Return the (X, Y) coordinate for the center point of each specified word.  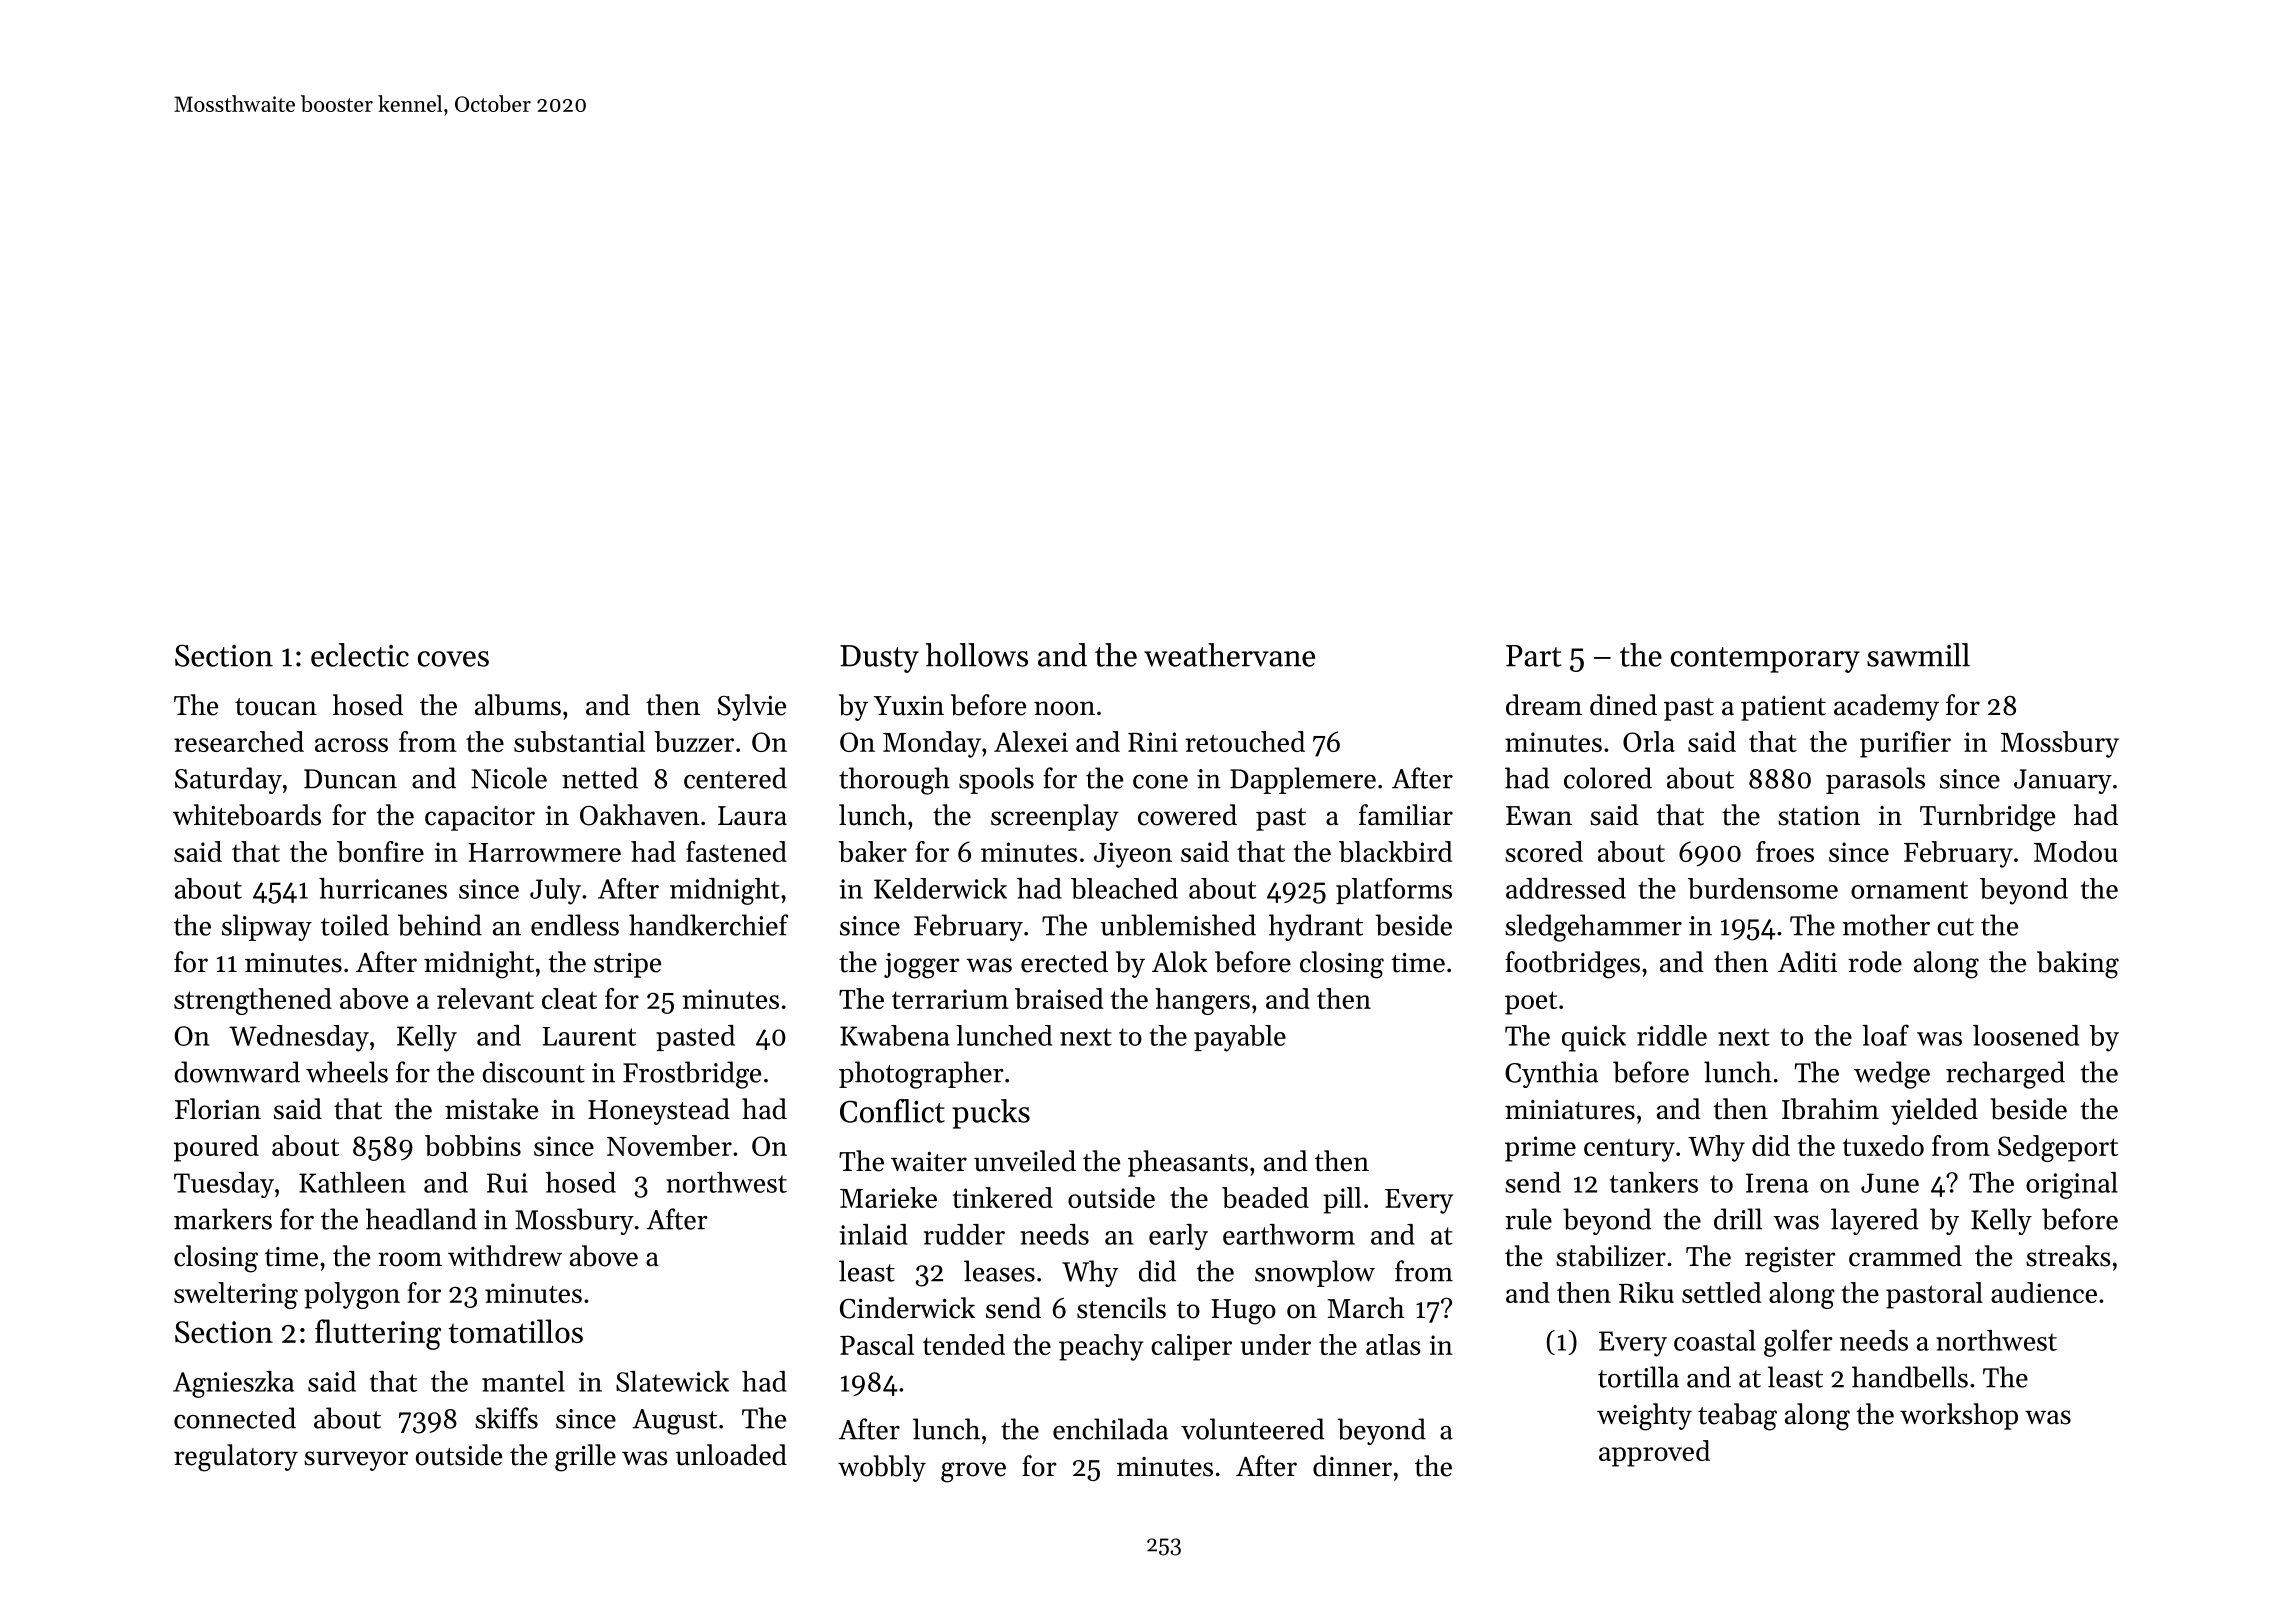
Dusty (879, 659)
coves (453, 659)
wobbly (882, 1468)
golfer (1798, 1343)
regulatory (236, 1458)
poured (216, 1148)
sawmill (1918, 655)
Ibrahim (1830, 1109)
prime (1540, 1149)
